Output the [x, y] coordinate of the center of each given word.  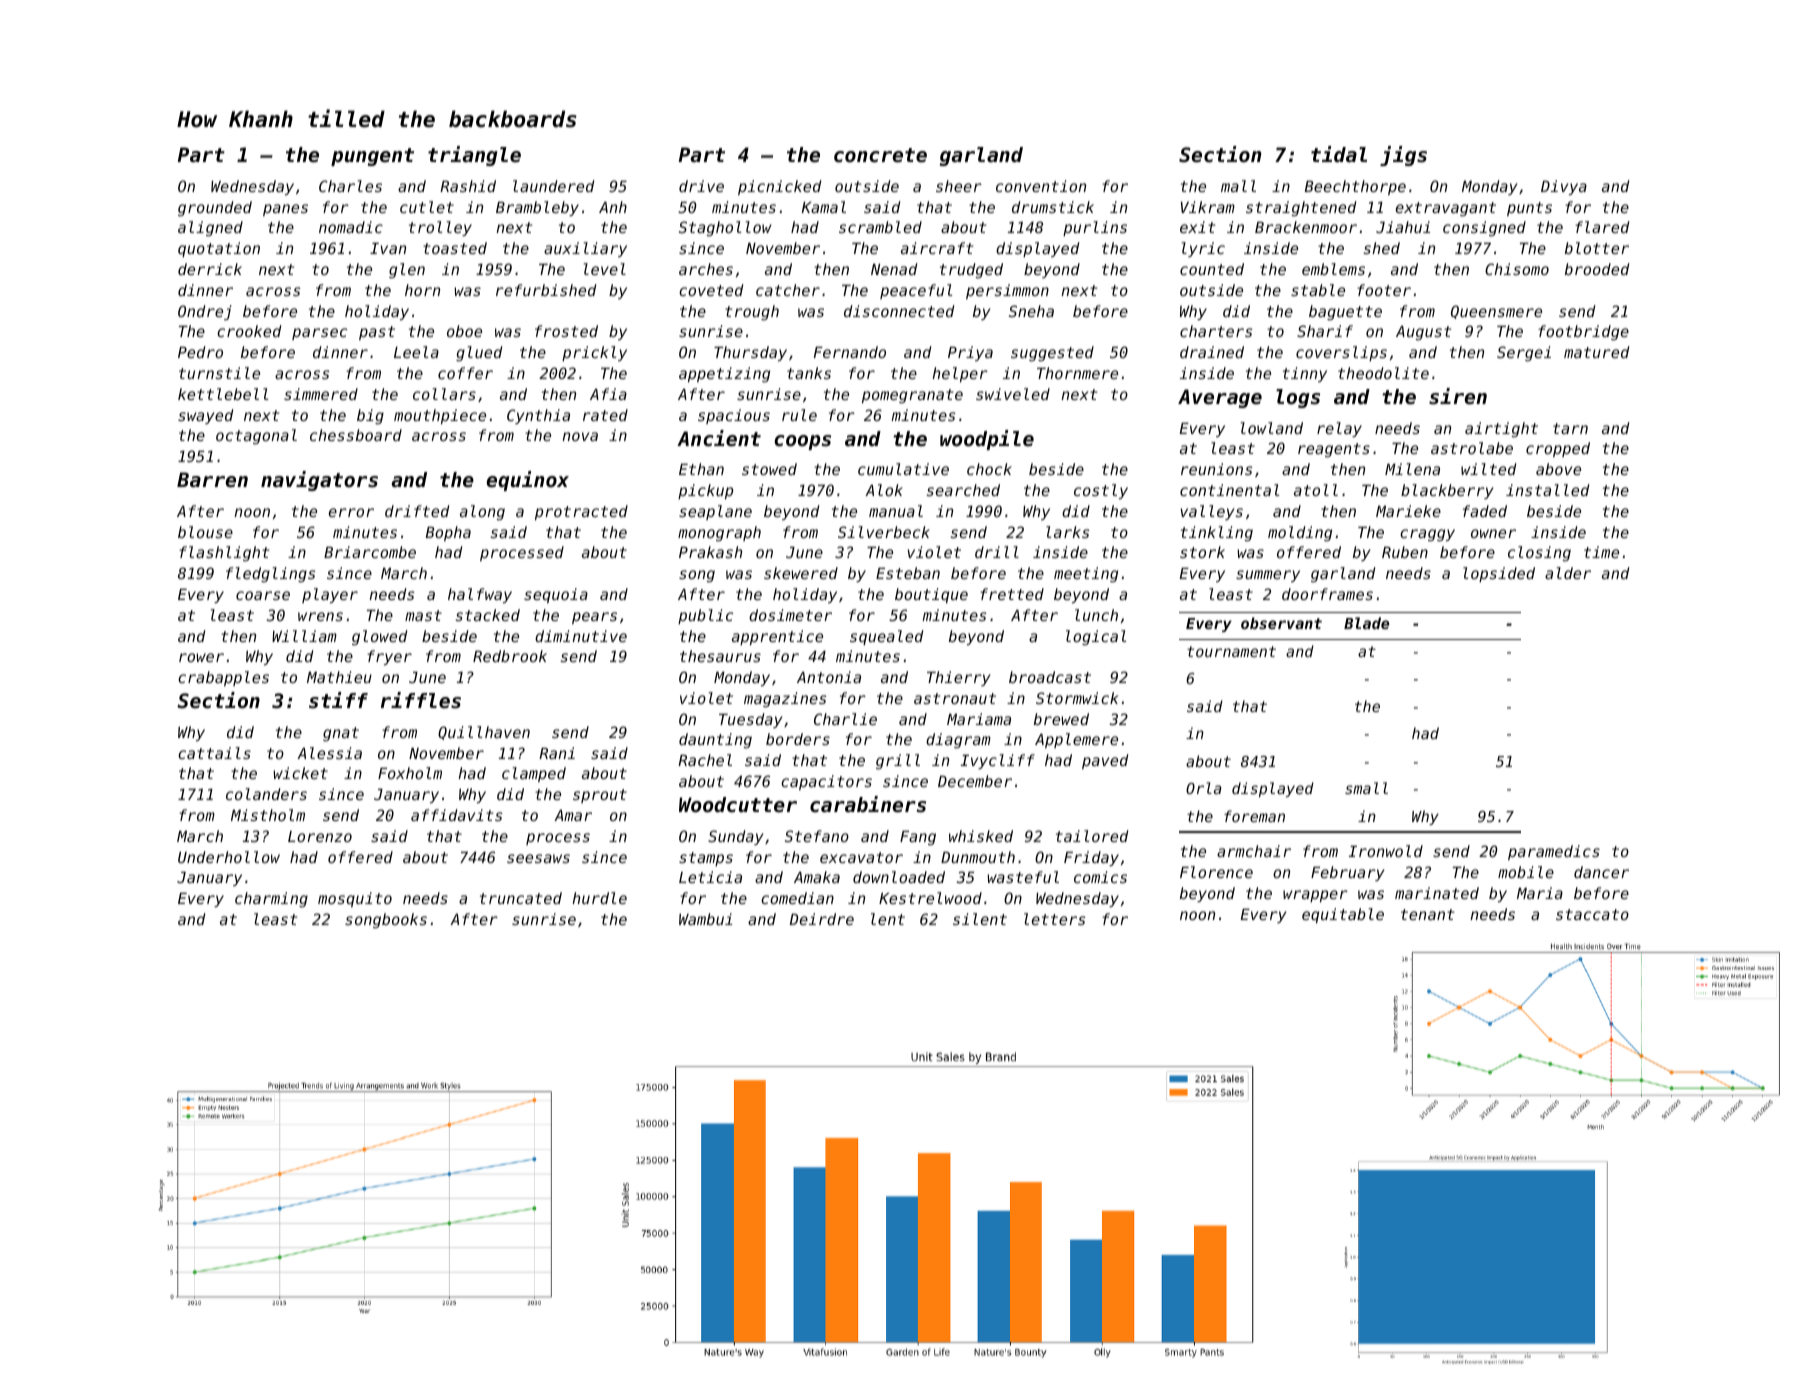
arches [706, 269]
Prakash [710, 552]
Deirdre [822, 919]
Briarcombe [370, 552]
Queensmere [1496, 312]
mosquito [355, 899]
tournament [1231, 651]
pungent [372, 157]
